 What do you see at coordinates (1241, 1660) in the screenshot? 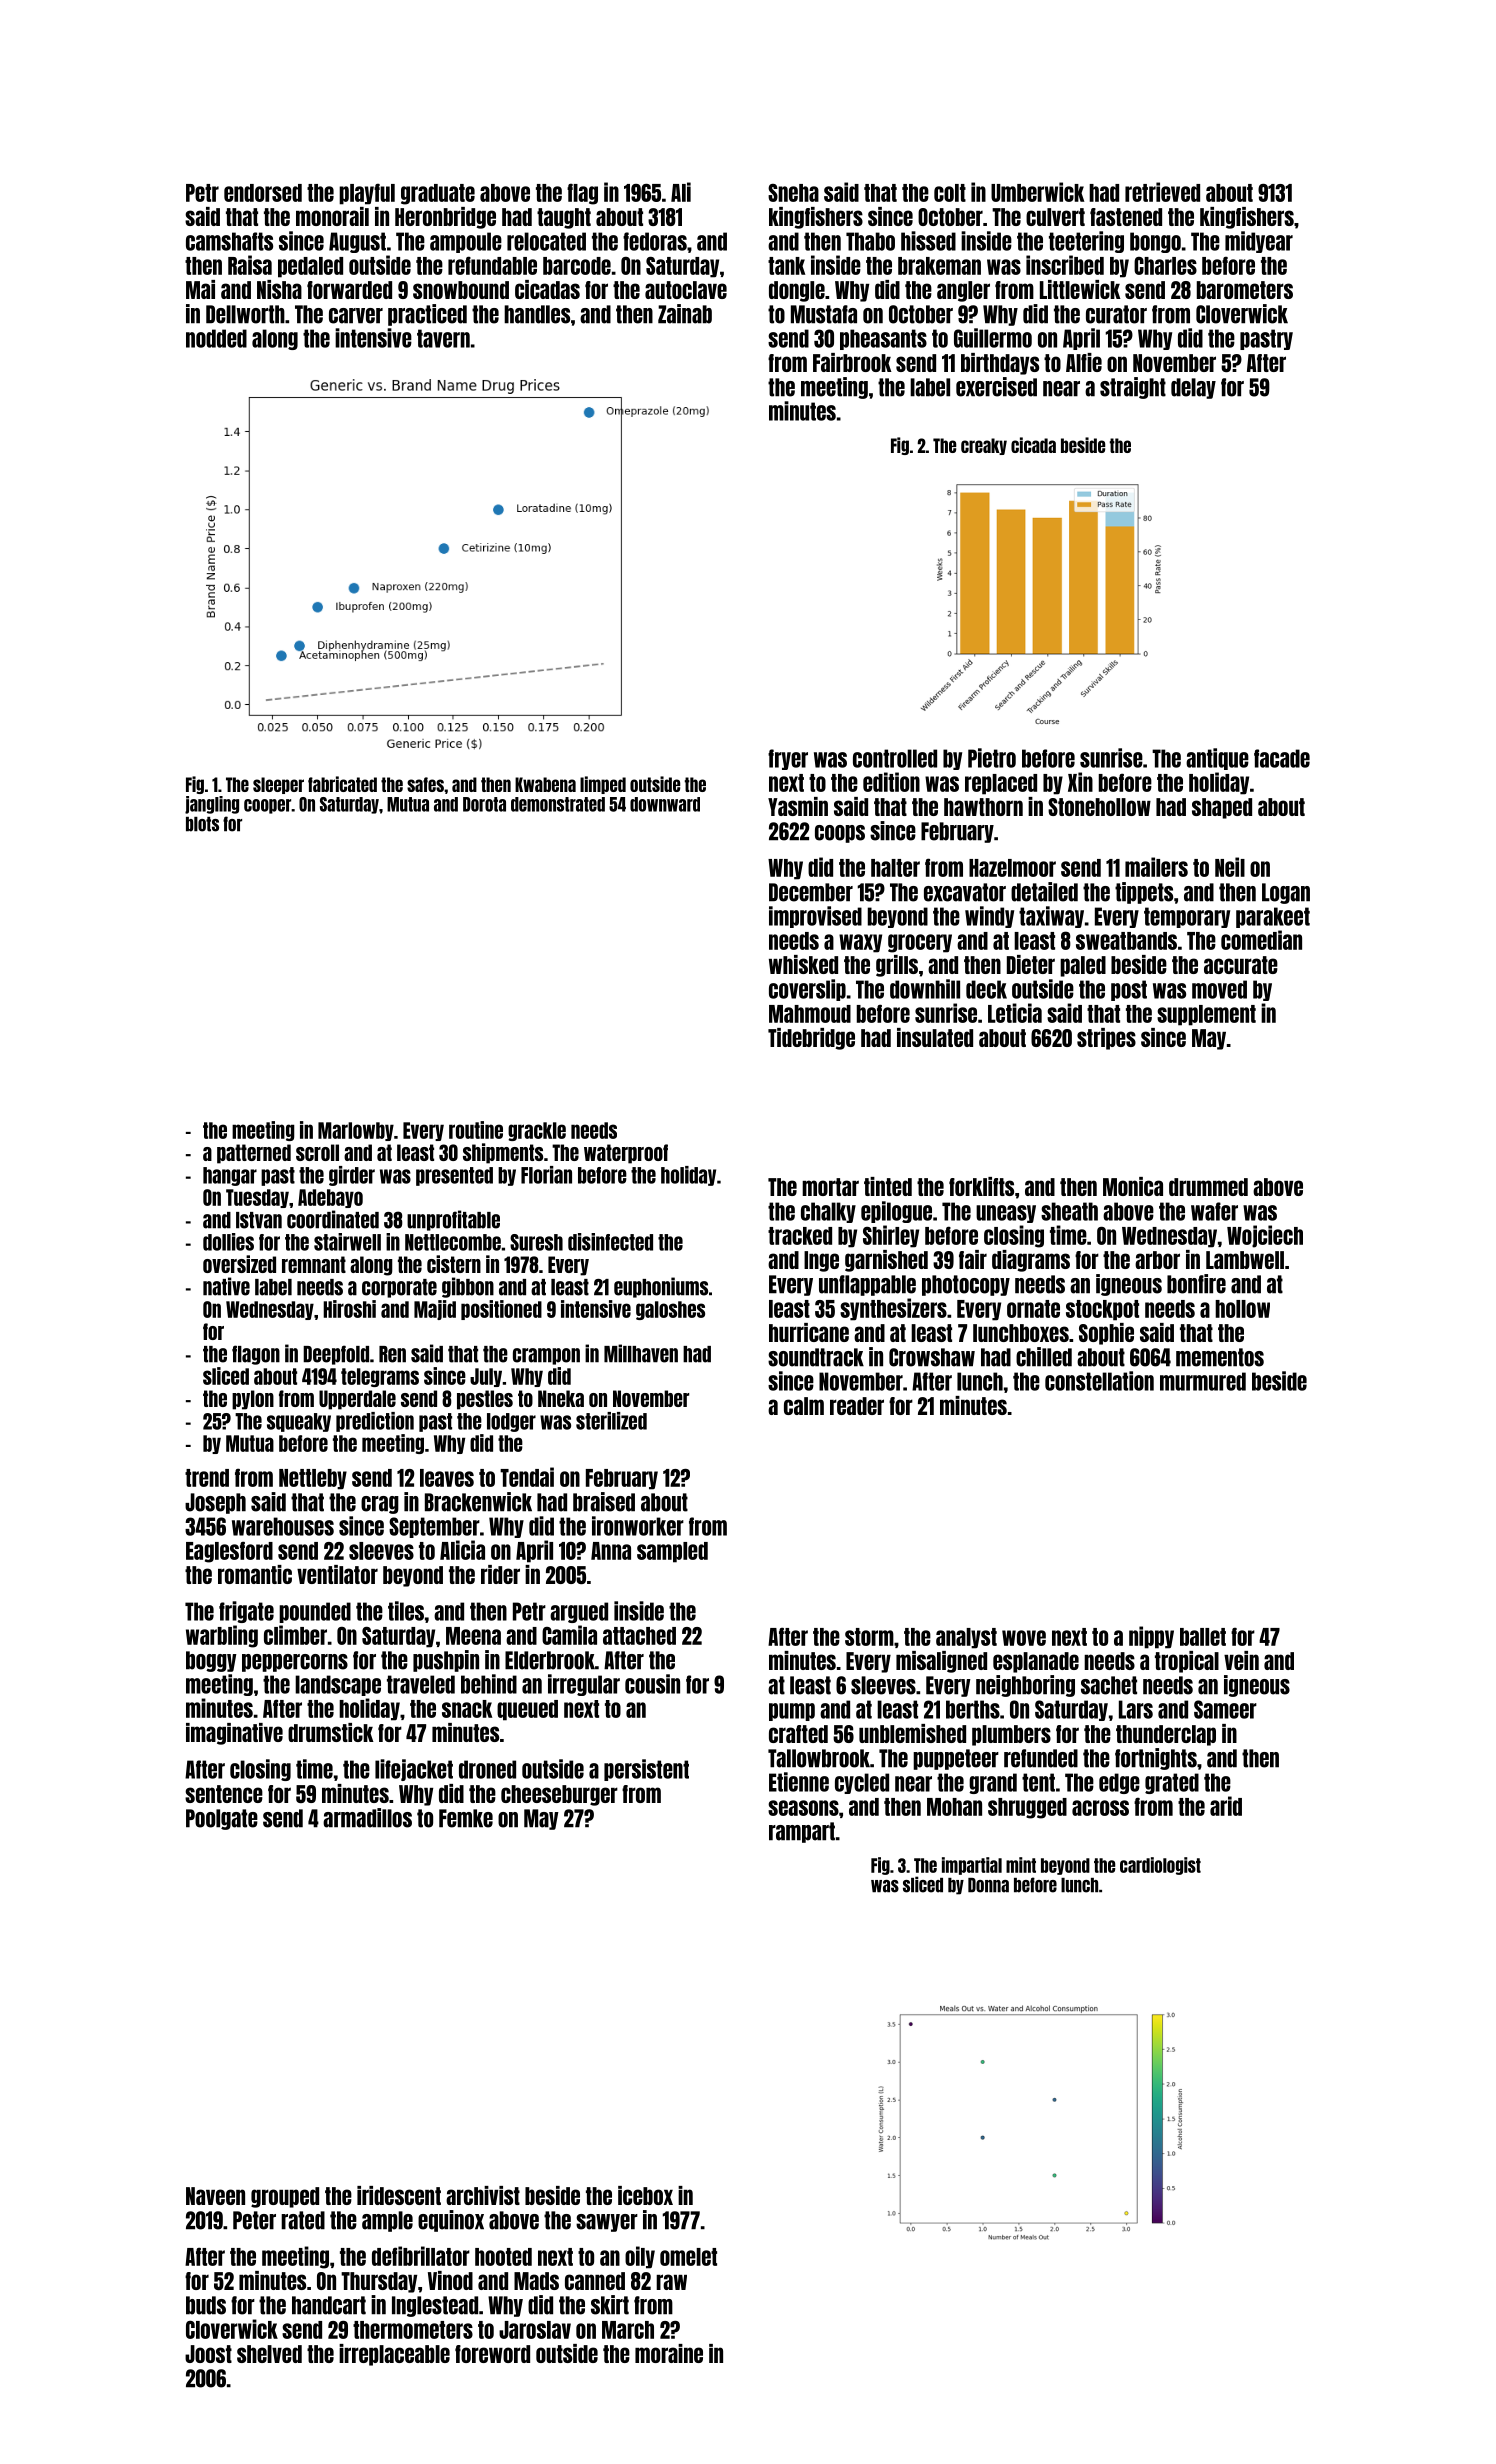
I see `vein` at bounding box center [1241, 1660].
